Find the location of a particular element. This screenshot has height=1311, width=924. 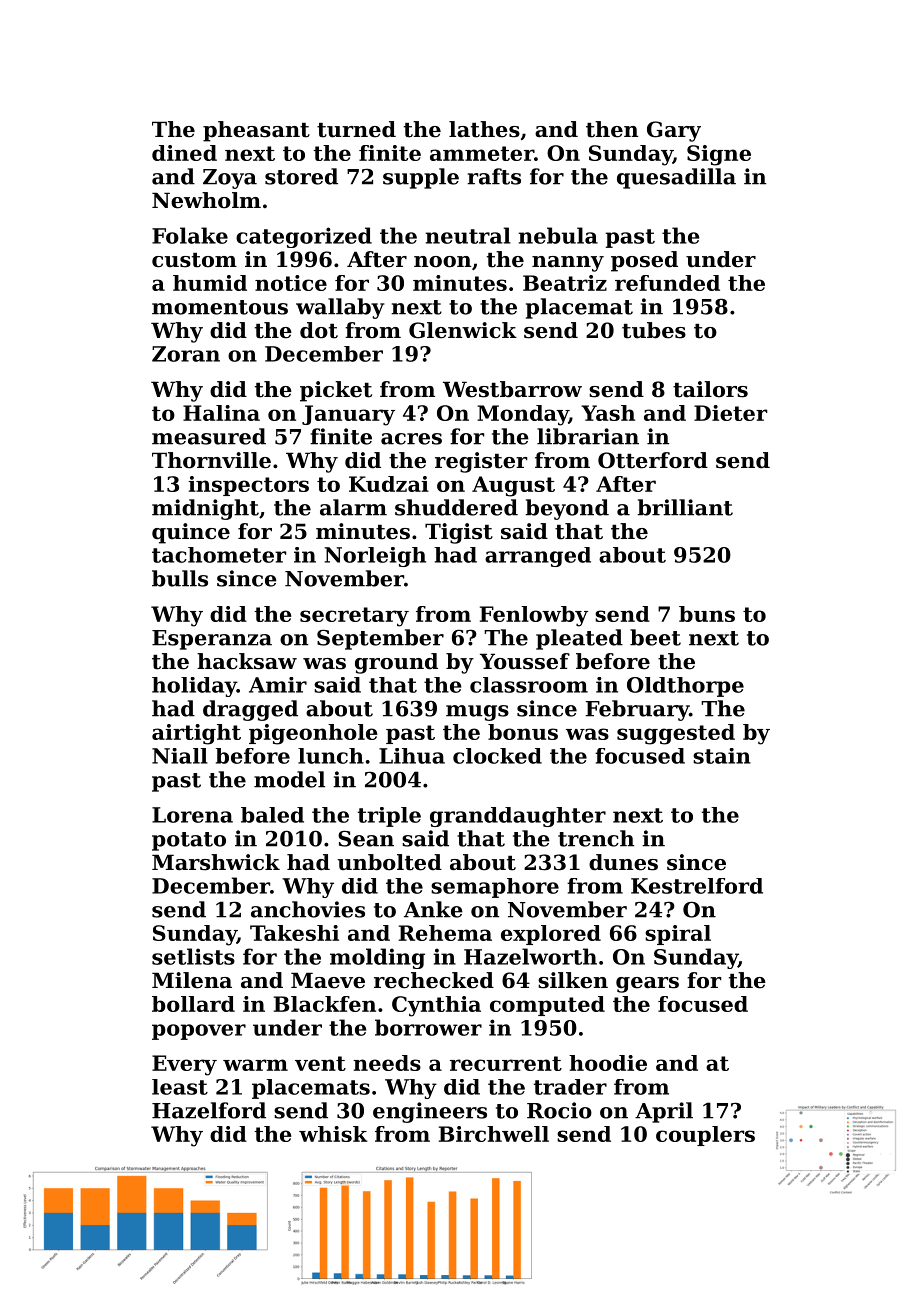

custom is located at coordinates (194, 260).
